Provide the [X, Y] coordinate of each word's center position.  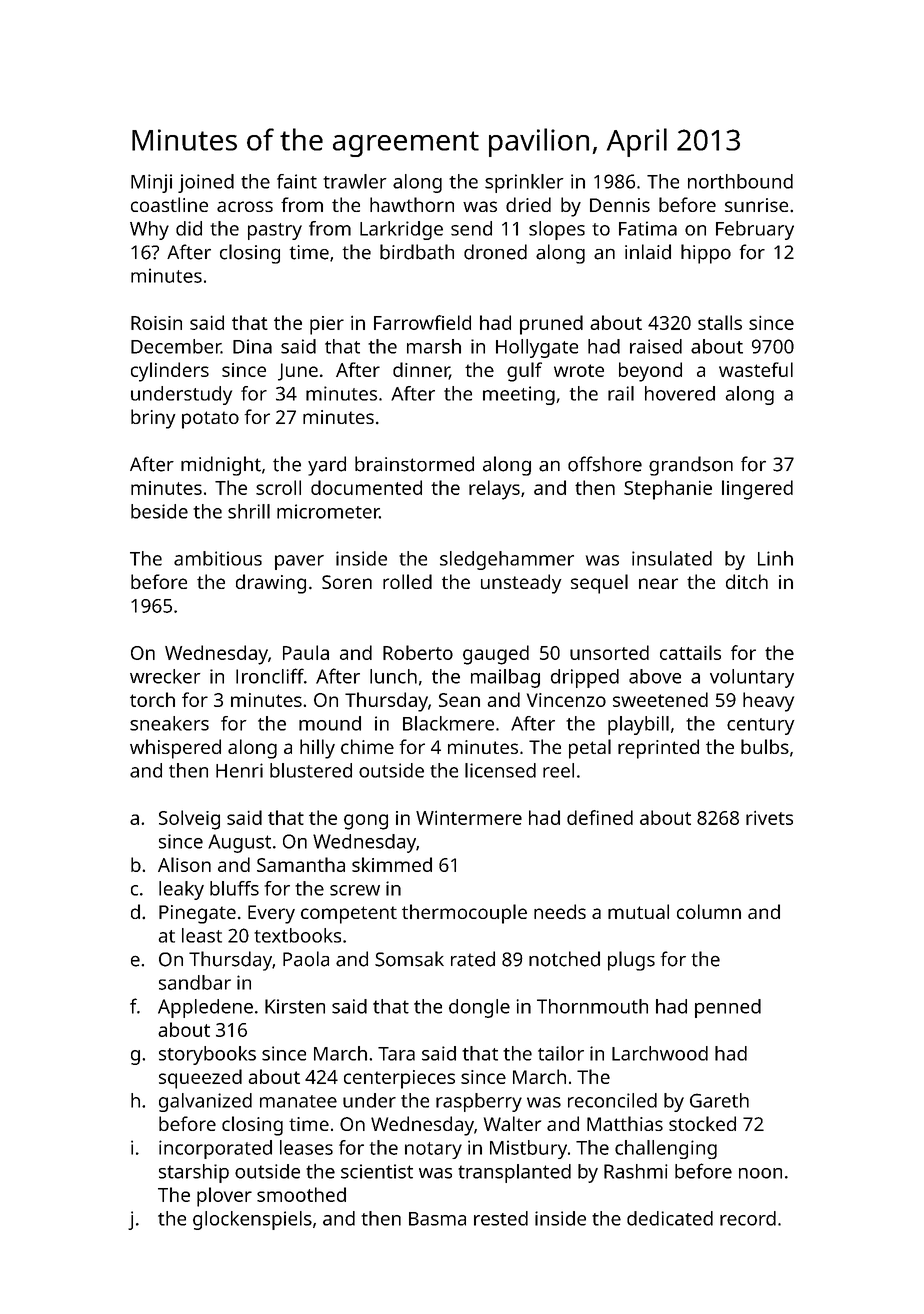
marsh [434, 346]
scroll [278, 487]
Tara [396, 1054]
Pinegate [197, 914]
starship [194, 1173]
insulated [672, 558]
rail [621, 393]
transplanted [514, 1173]
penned [728, 1008]
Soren [347, 582]
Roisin [156, 323]
